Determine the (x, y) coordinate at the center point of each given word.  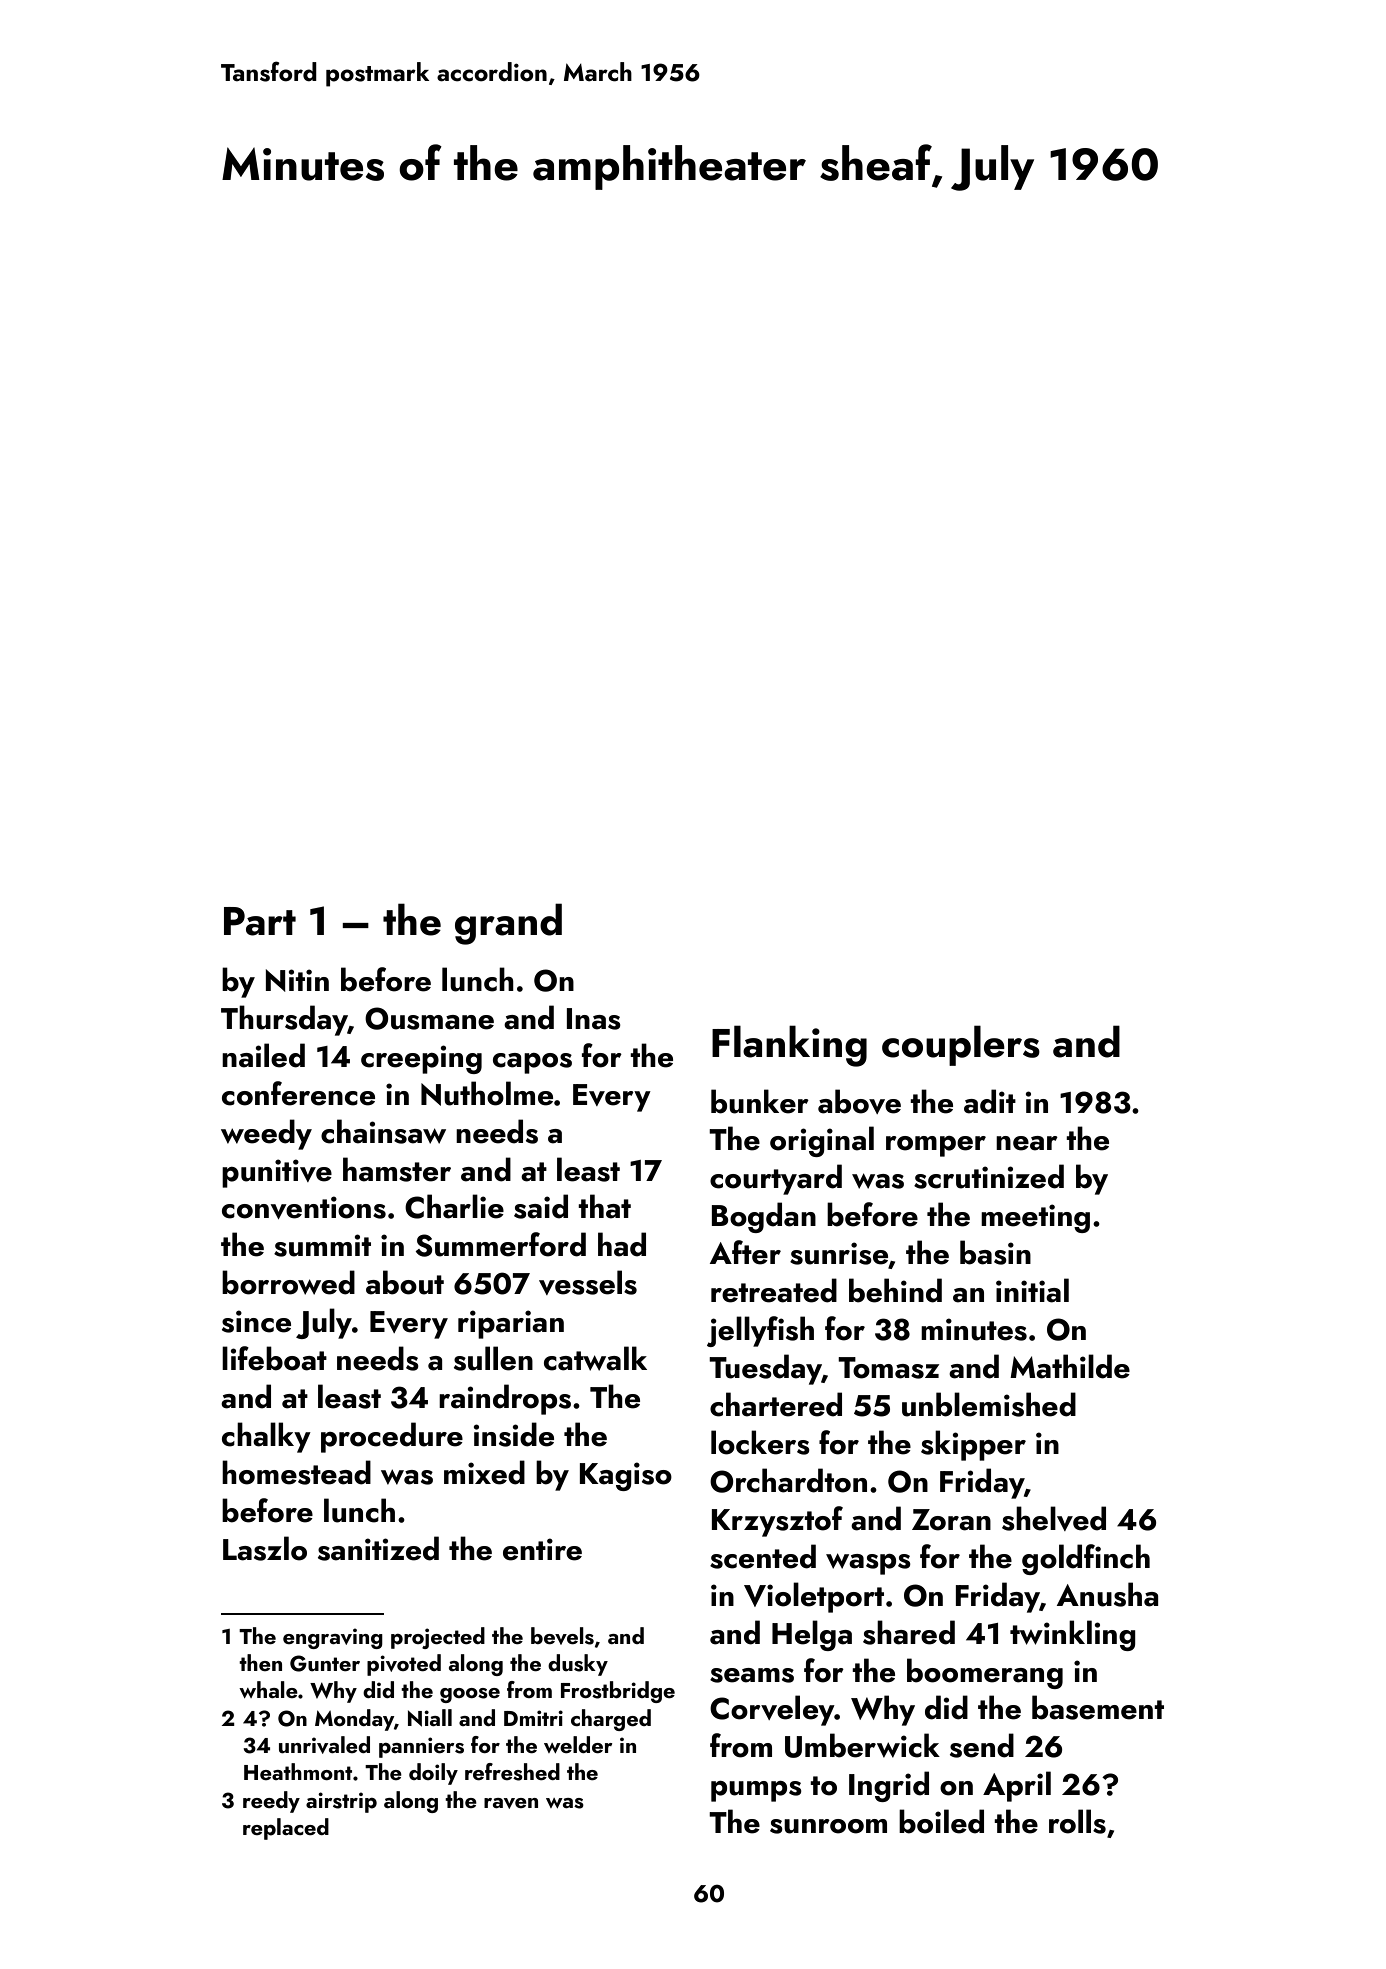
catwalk (595, 1358)
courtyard (776, 1179)
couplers (961, 1045)
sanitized (378, 1548)
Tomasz (888, 1368)
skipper (973, 1445)
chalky (266, 1437)
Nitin (297, 980)
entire (542, 1549)
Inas (594, 1019)
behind (895, 1290)
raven (511, 1803)
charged (611, 1720)
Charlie (454, 1206)
